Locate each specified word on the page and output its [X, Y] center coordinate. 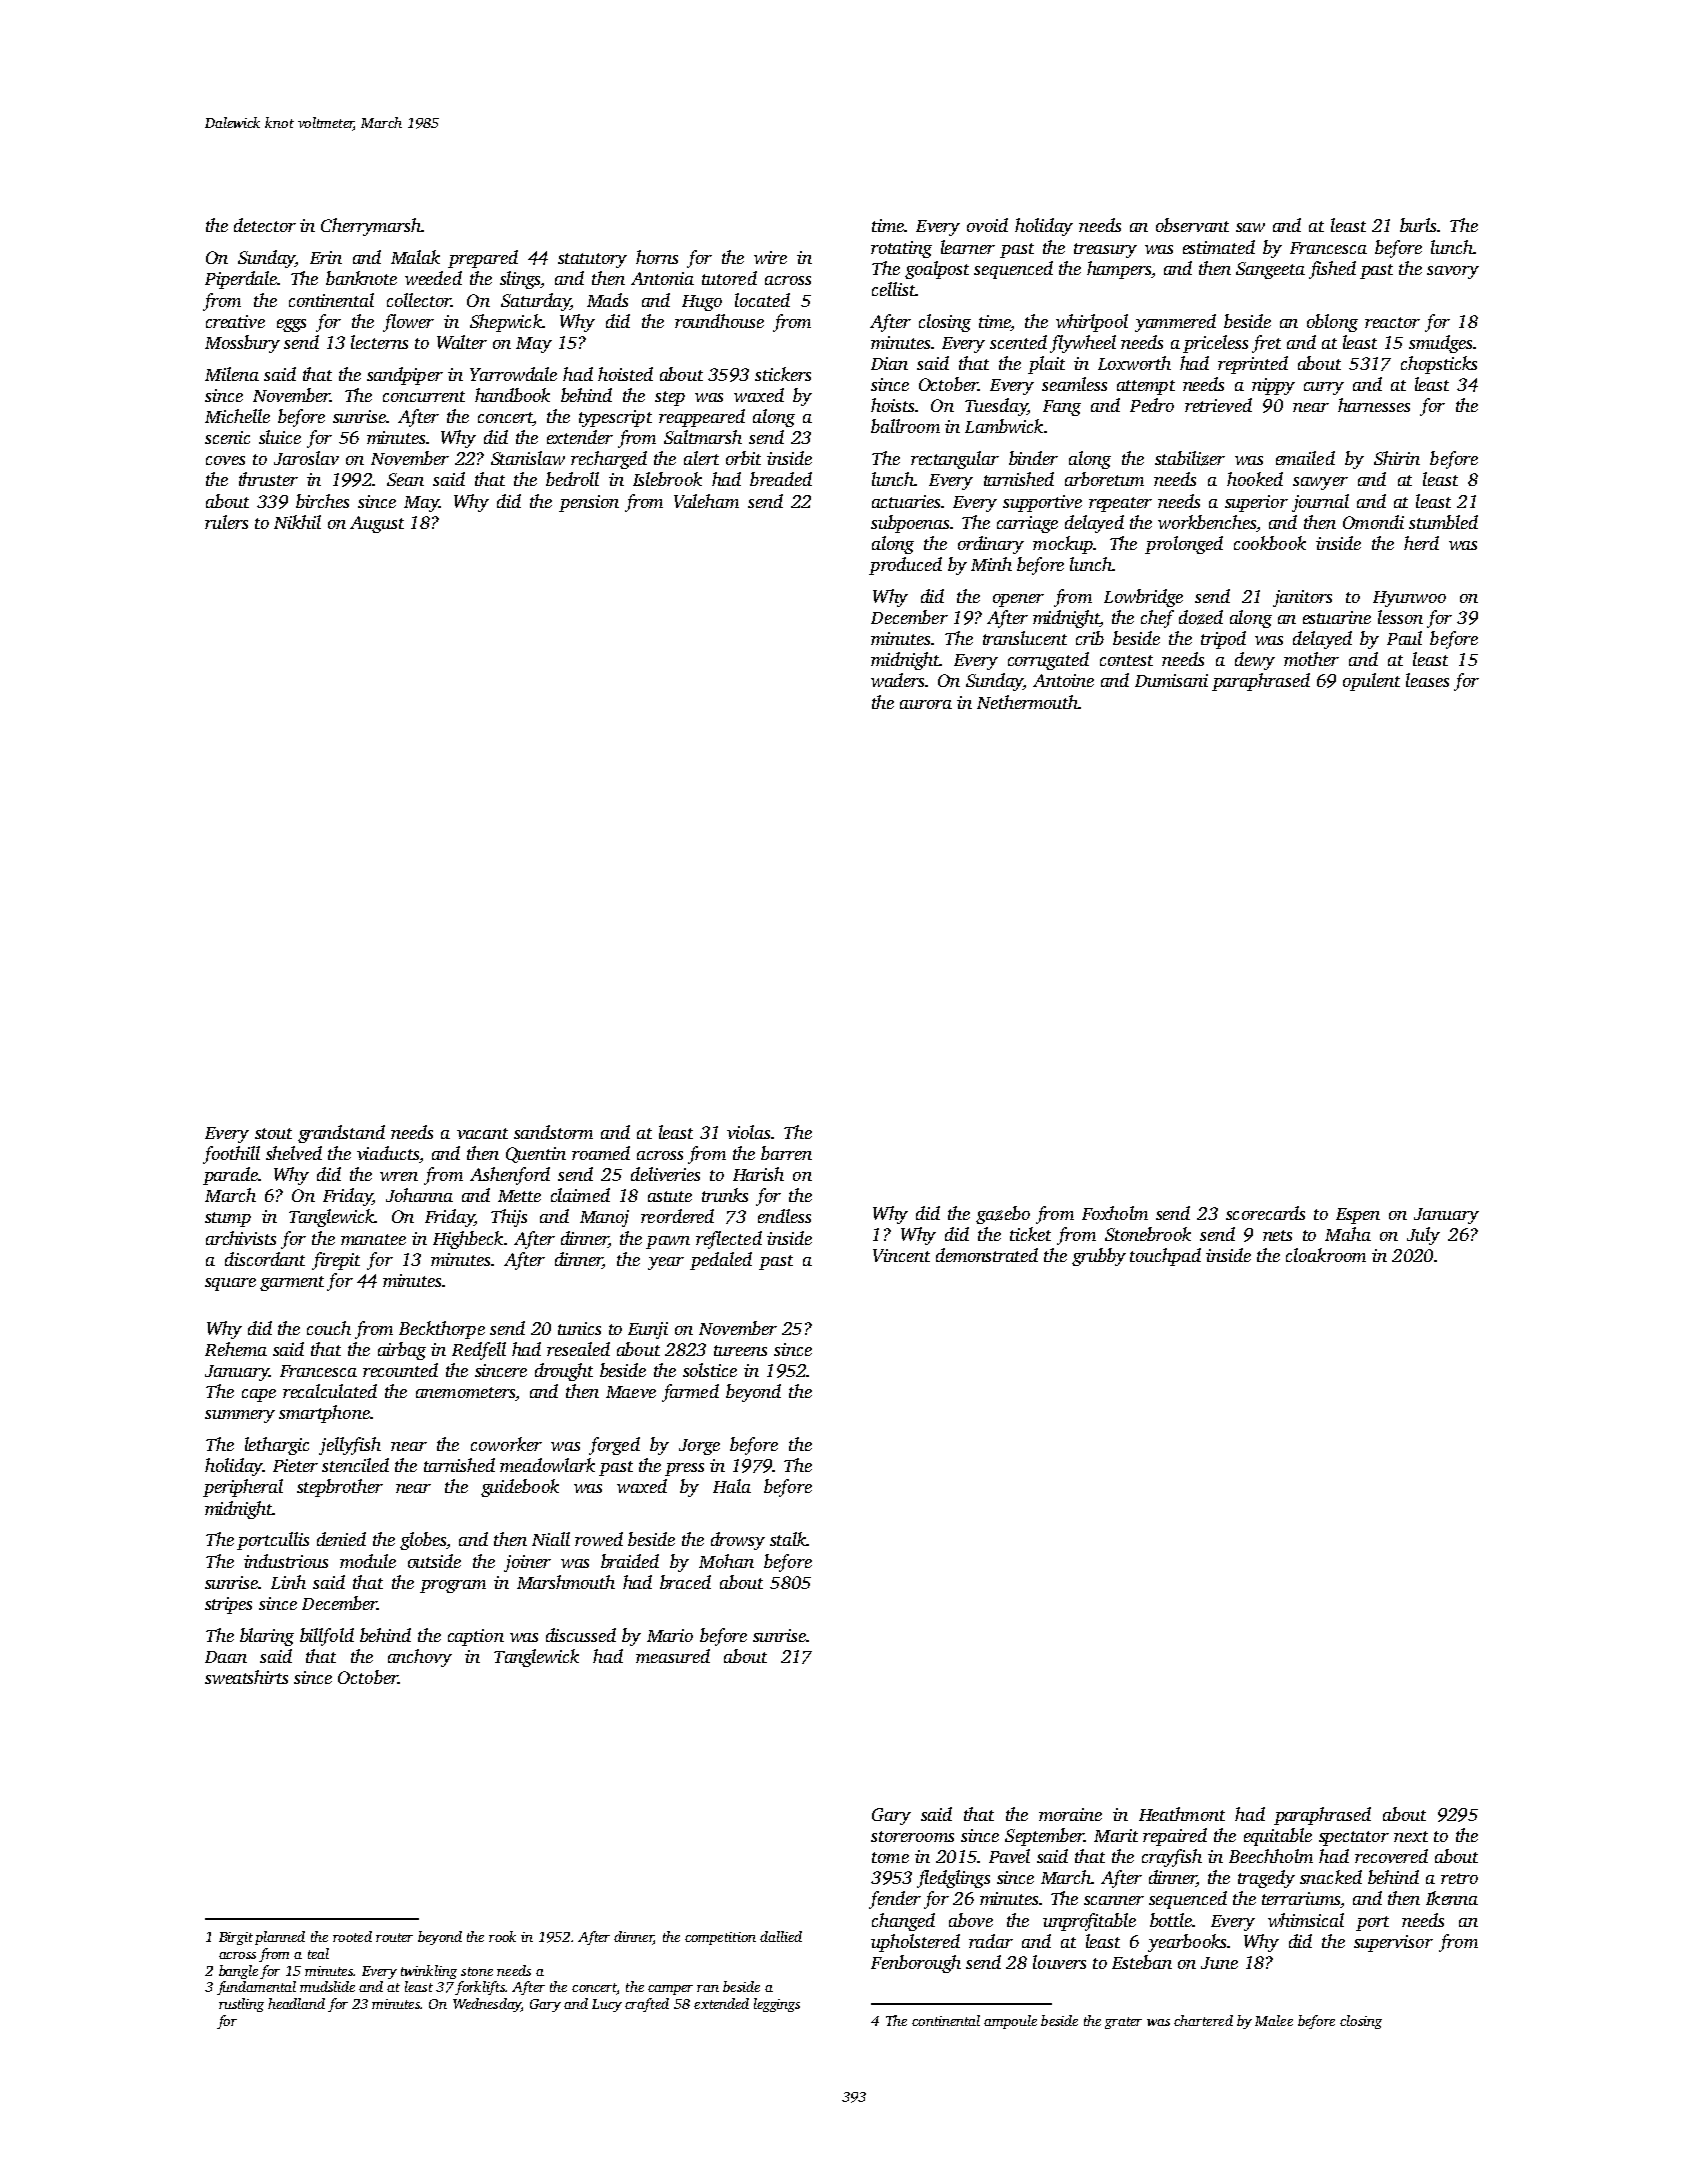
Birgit [236, 1938]
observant [1192, 225]
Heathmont [1182, 1814]
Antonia [662, 278]
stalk [788, 1539]
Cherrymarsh [371, 227]
